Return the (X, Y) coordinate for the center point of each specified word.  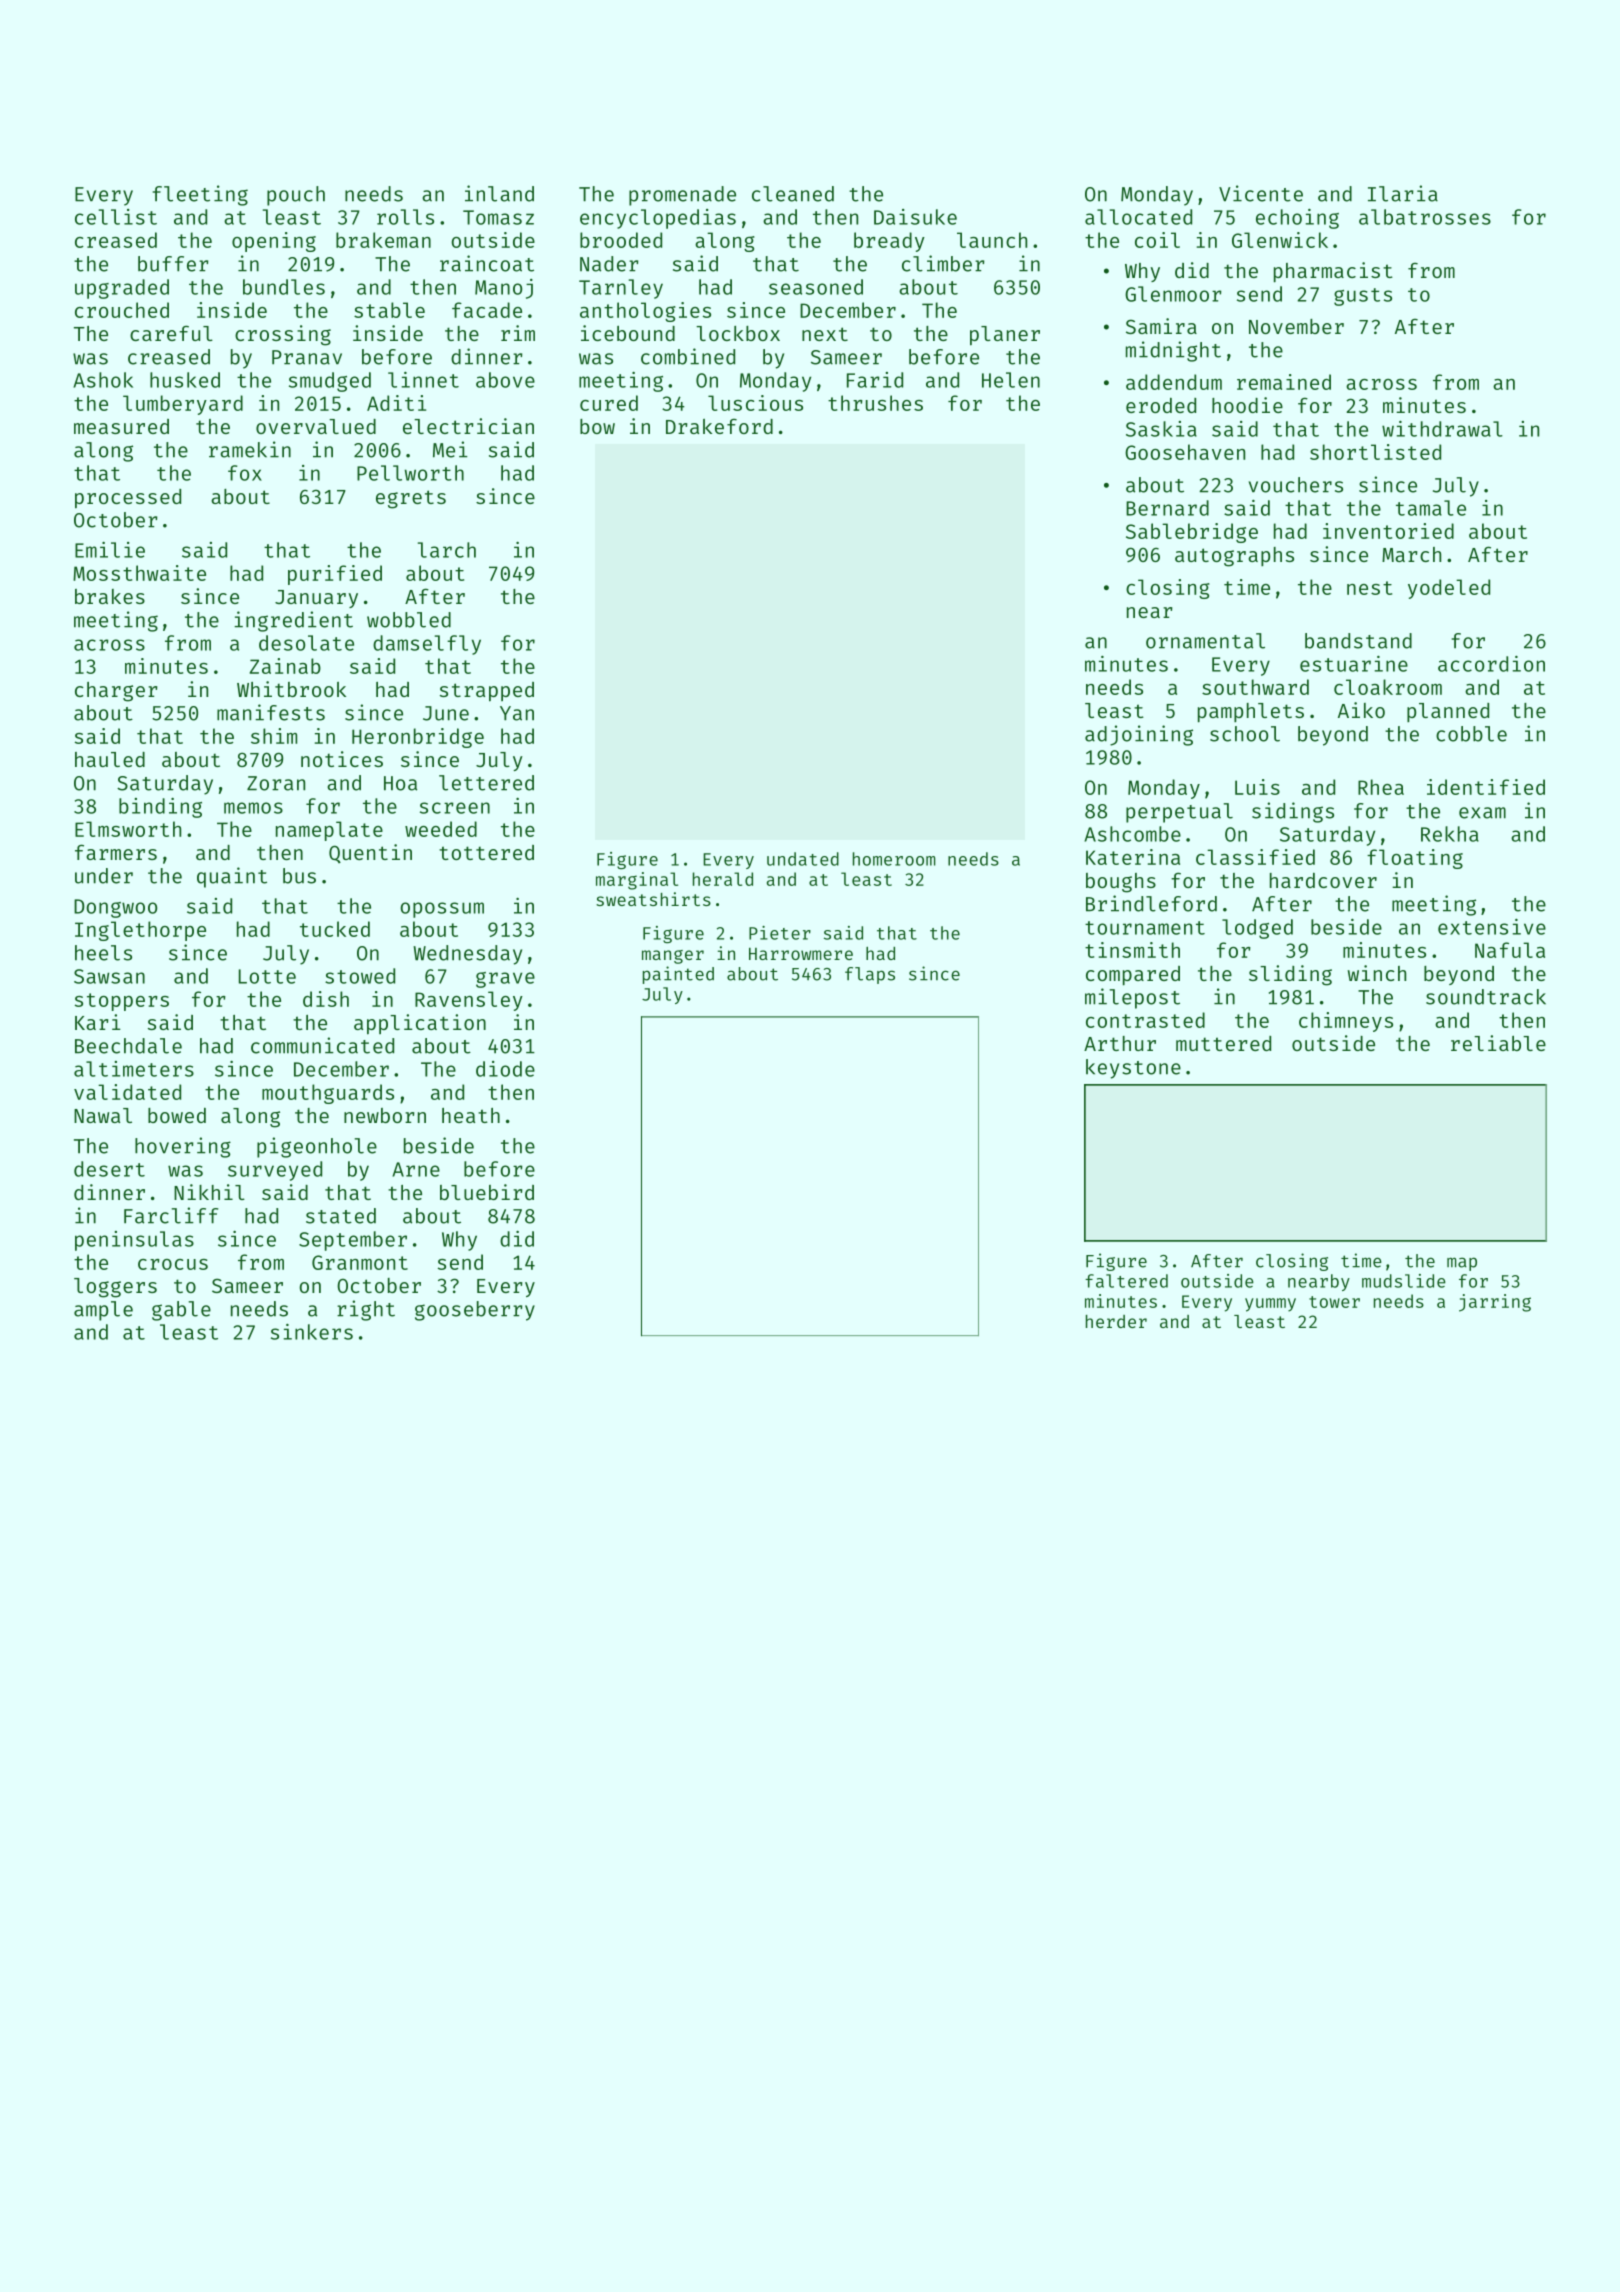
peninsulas (134, 1241)
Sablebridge (1192, 533)
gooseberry (475, 1311)
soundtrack (1486, 997)
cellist (116, 217)
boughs (1121, 883)
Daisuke (915, 217)
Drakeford (719, 426)
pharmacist (1333, 272)
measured (121, 426)
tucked (335, 929)
